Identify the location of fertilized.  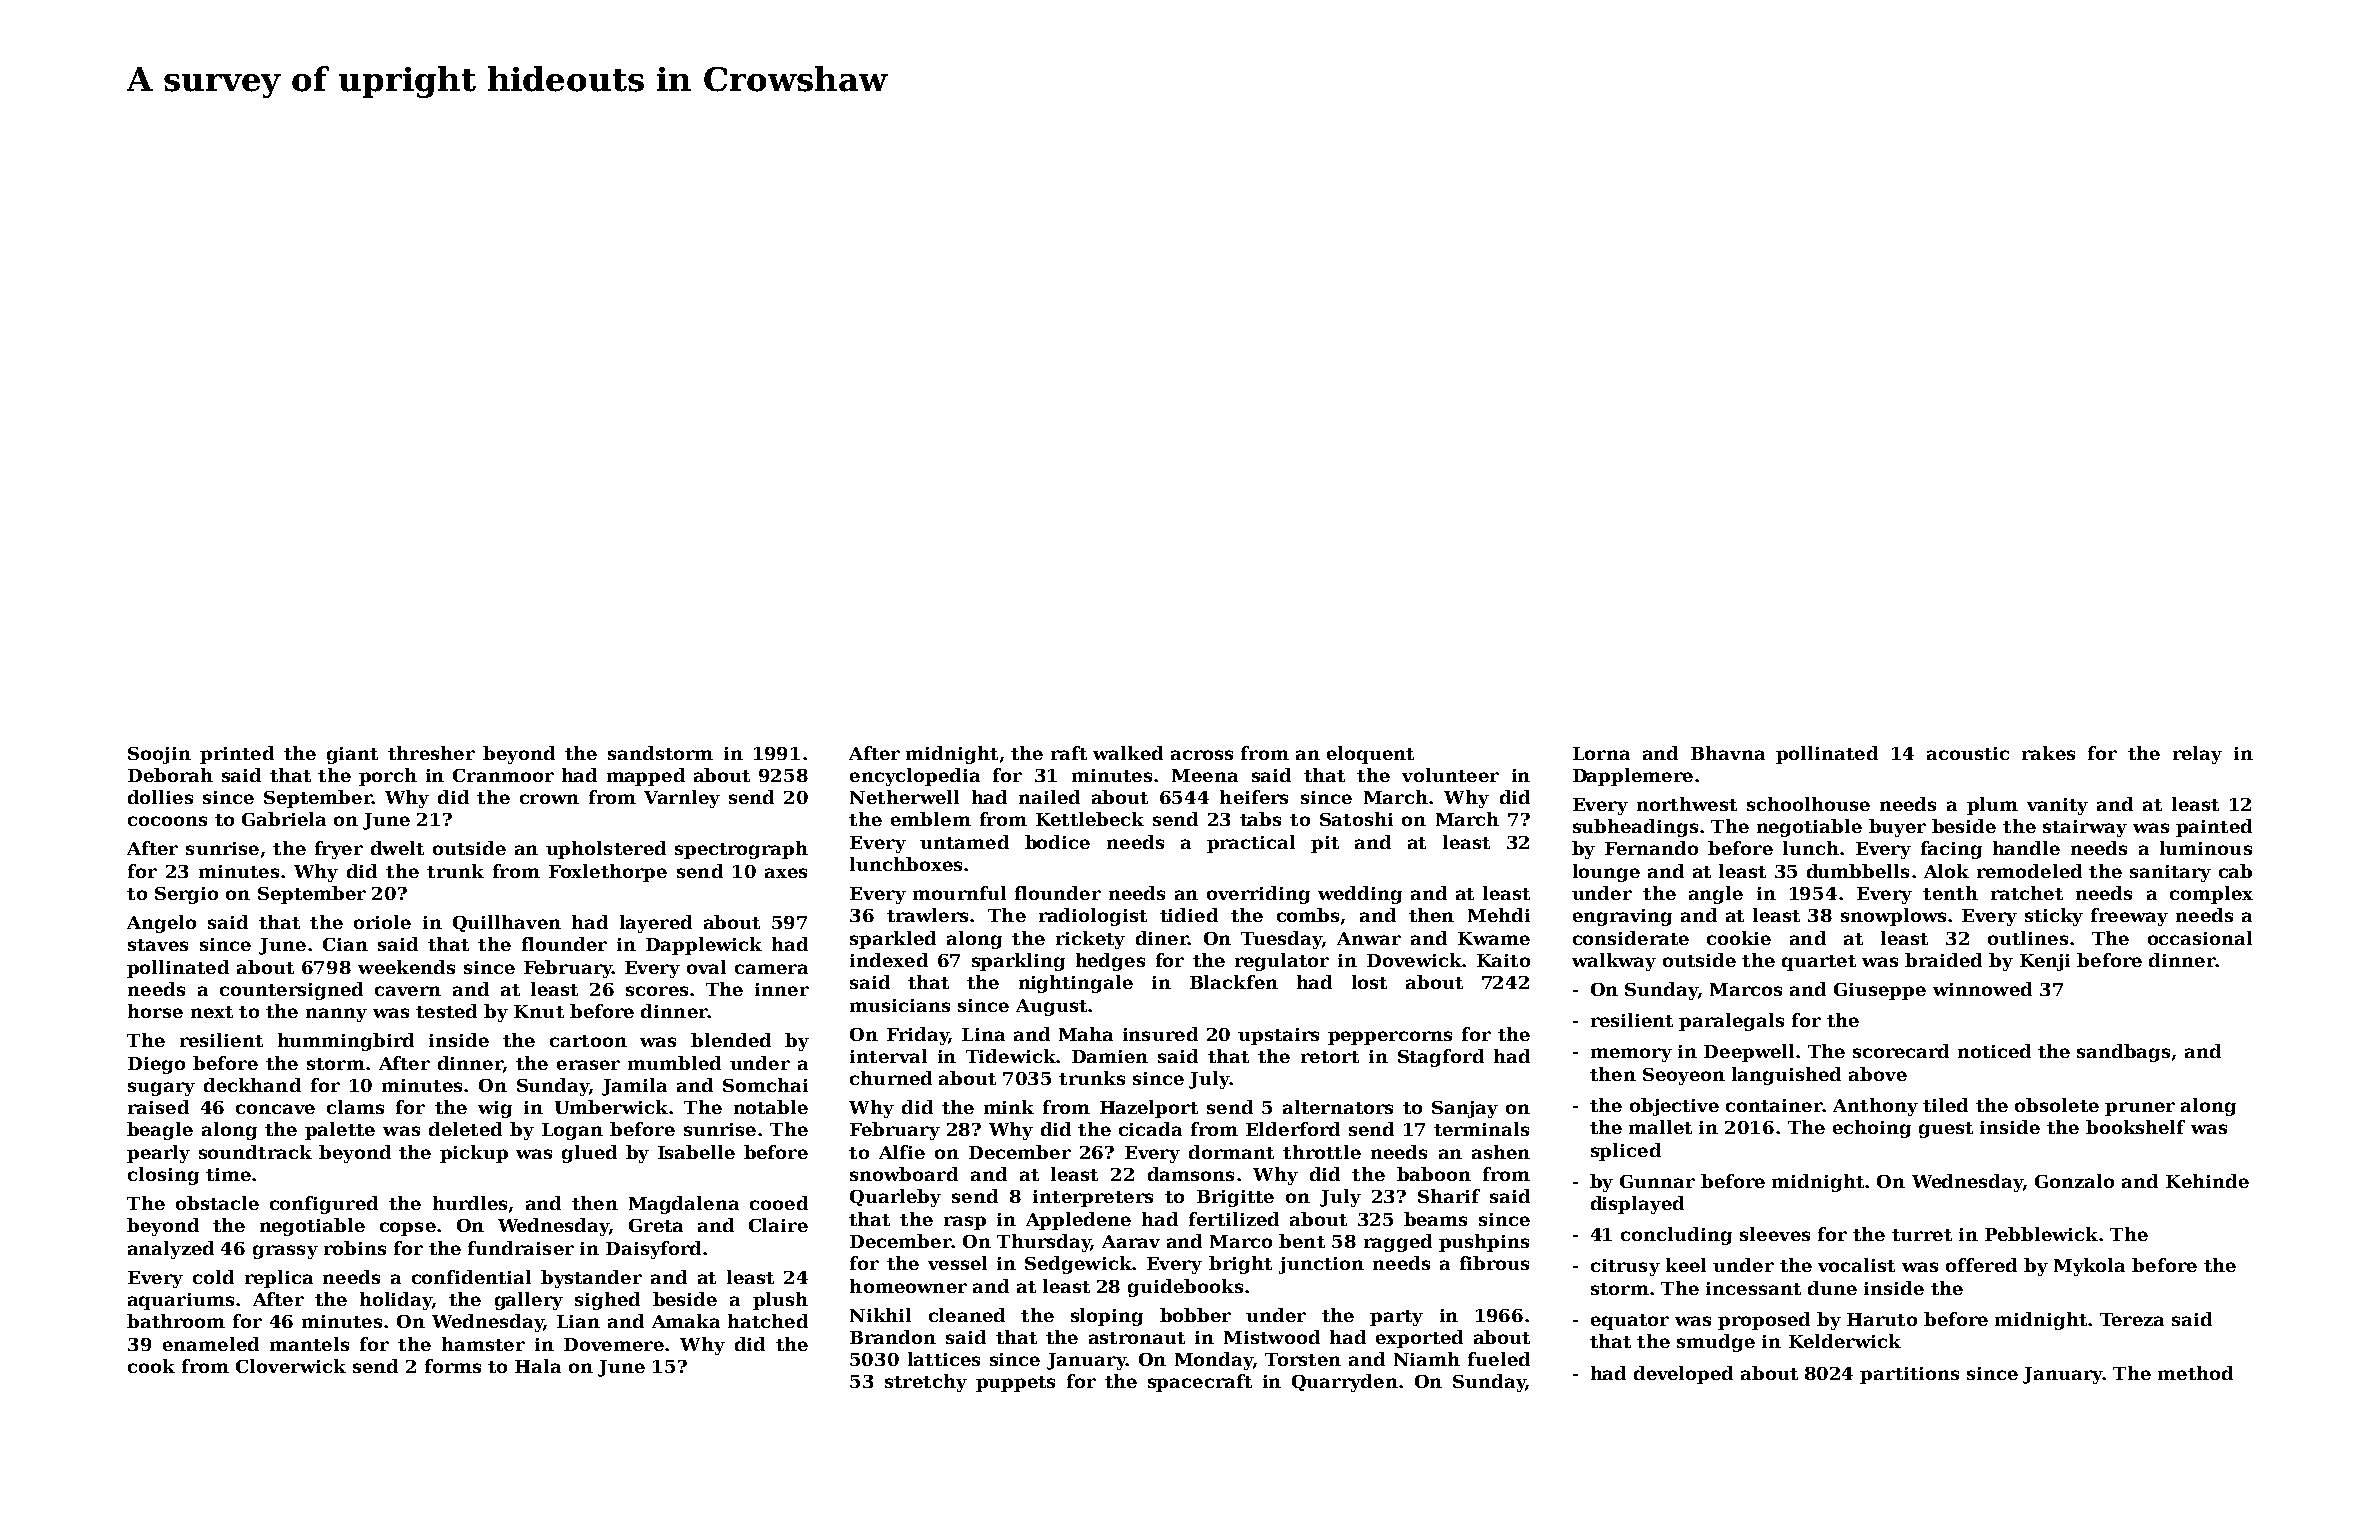
(1234, 1219).
